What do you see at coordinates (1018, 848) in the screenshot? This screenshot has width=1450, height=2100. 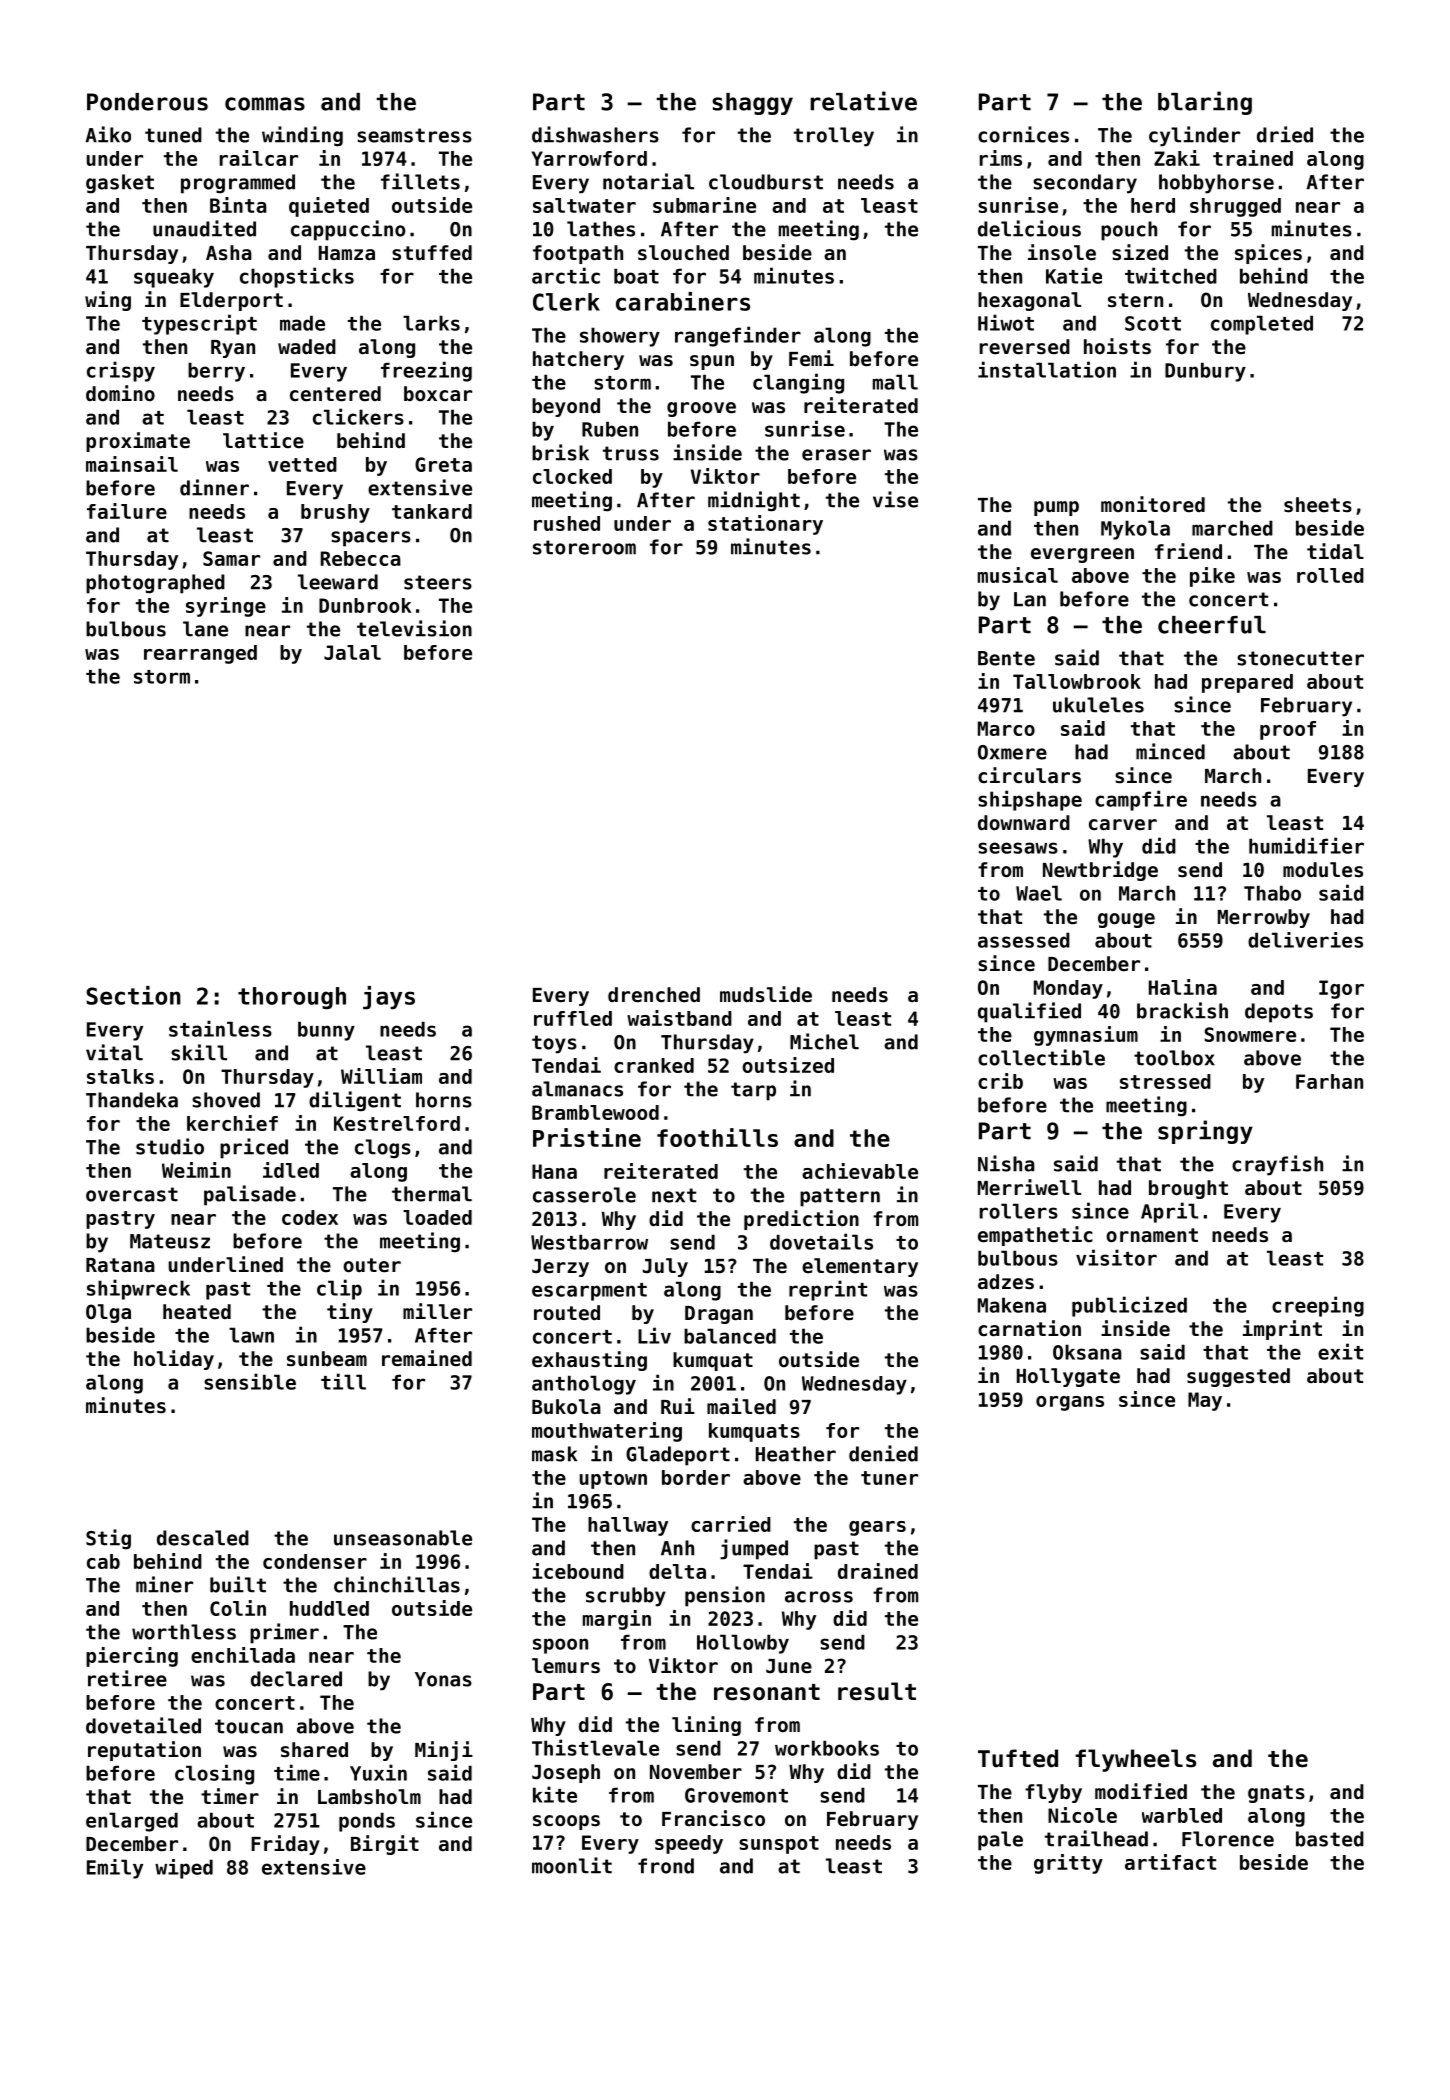 I see `seesaws` at bounding box center [1018, 848].
